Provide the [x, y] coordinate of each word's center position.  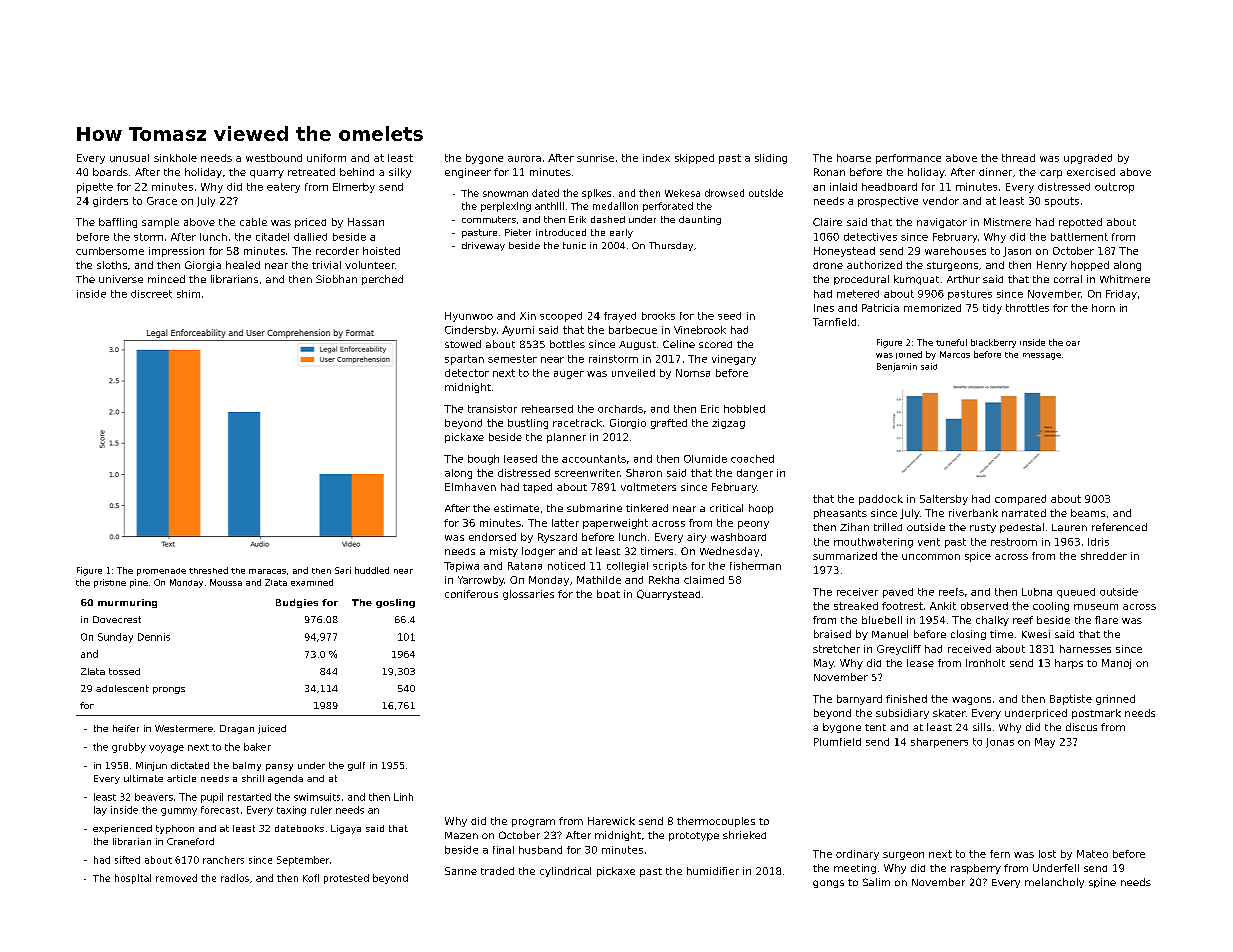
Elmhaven [470, 487]
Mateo [1092, 854]
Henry [1052, 266]
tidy [992, 309]
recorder [337, 251]
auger [569, 375]
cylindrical [565, 872]
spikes [596, 194]
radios [235, 878]
